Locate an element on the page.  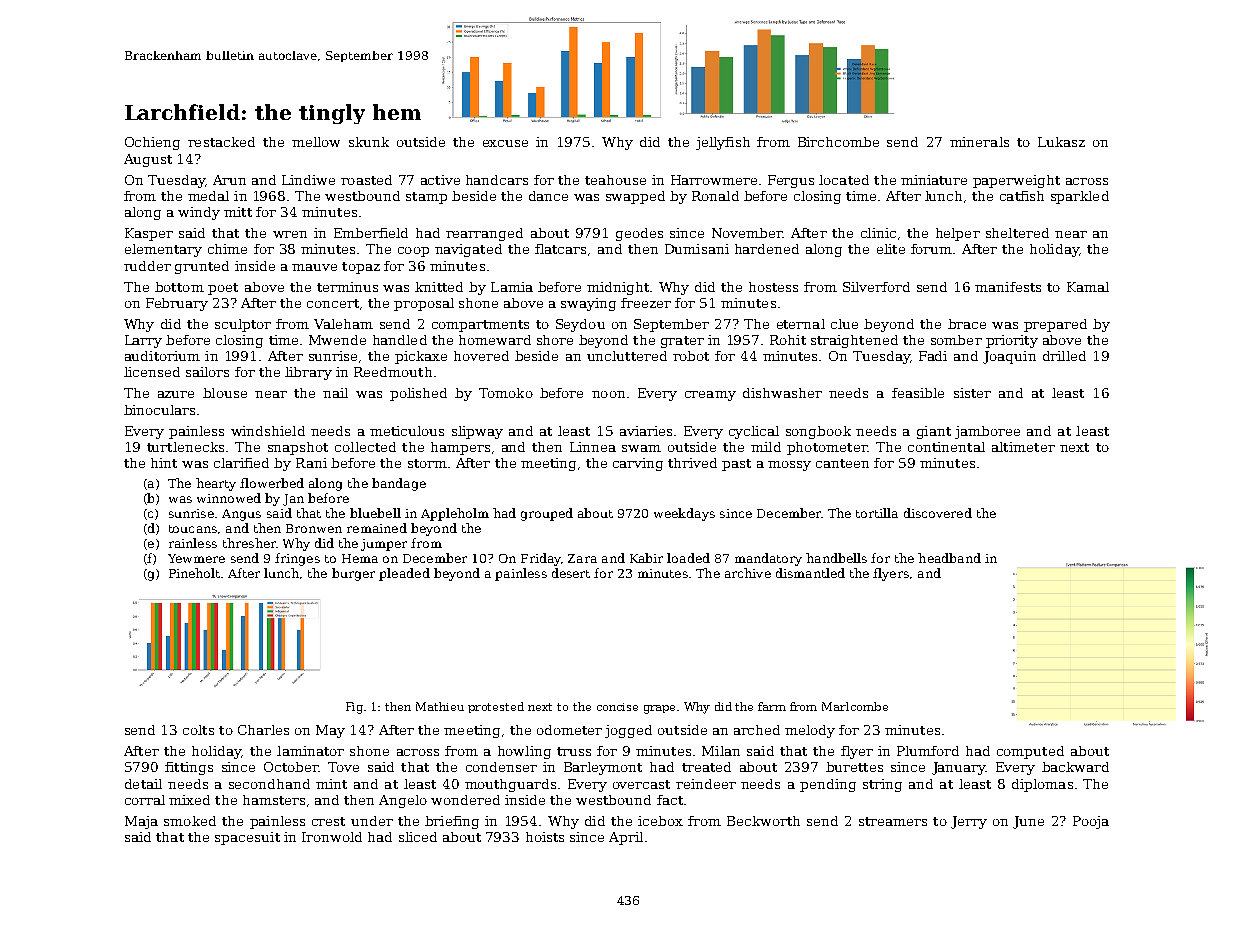
mellow is located at coordinates (316, 142).
